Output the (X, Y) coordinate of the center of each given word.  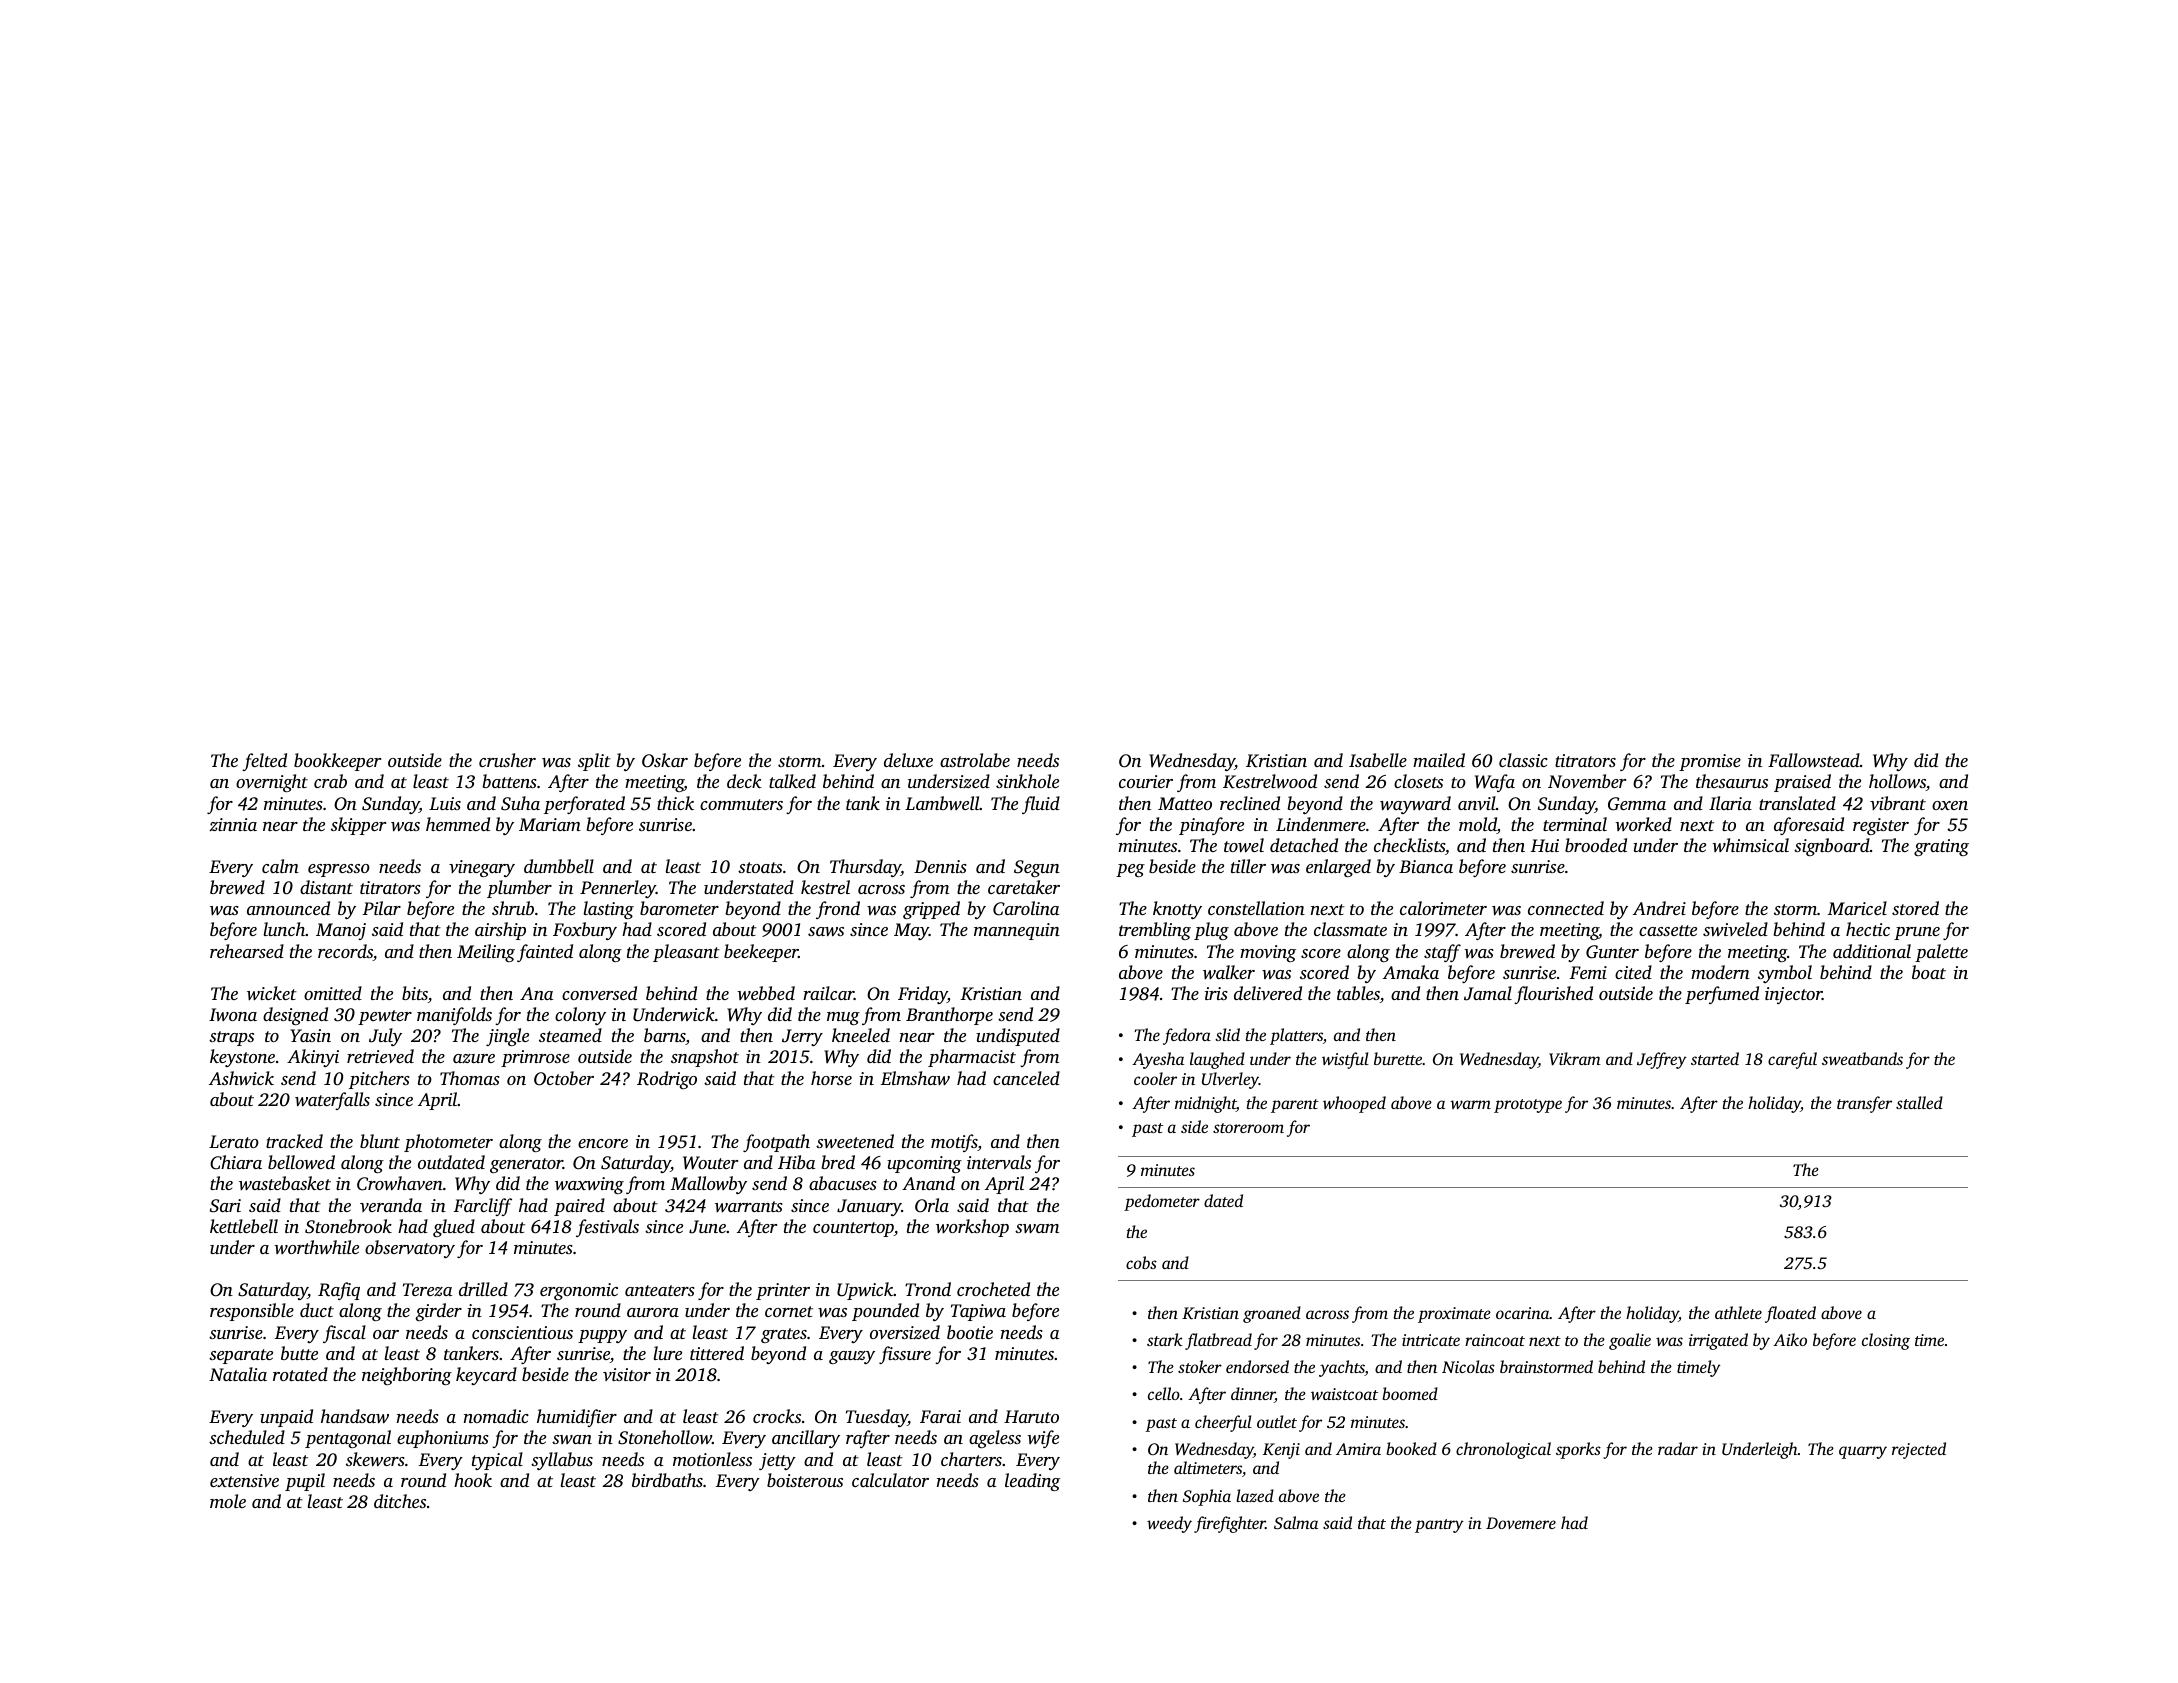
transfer (1864, 1104)
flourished (1553, 995)
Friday (923, 995)
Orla (932, 1205)
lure (668, 1353)
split (594, 762)
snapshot (705, 1058)
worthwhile (316, 1247)
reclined (1250, 803)
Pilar (381, 908)
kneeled (861, 1035)
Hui (1545, 845)
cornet (789, 1311)
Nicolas (1468, 1366)
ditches (400, 1501)
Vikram (1575, 1059)
